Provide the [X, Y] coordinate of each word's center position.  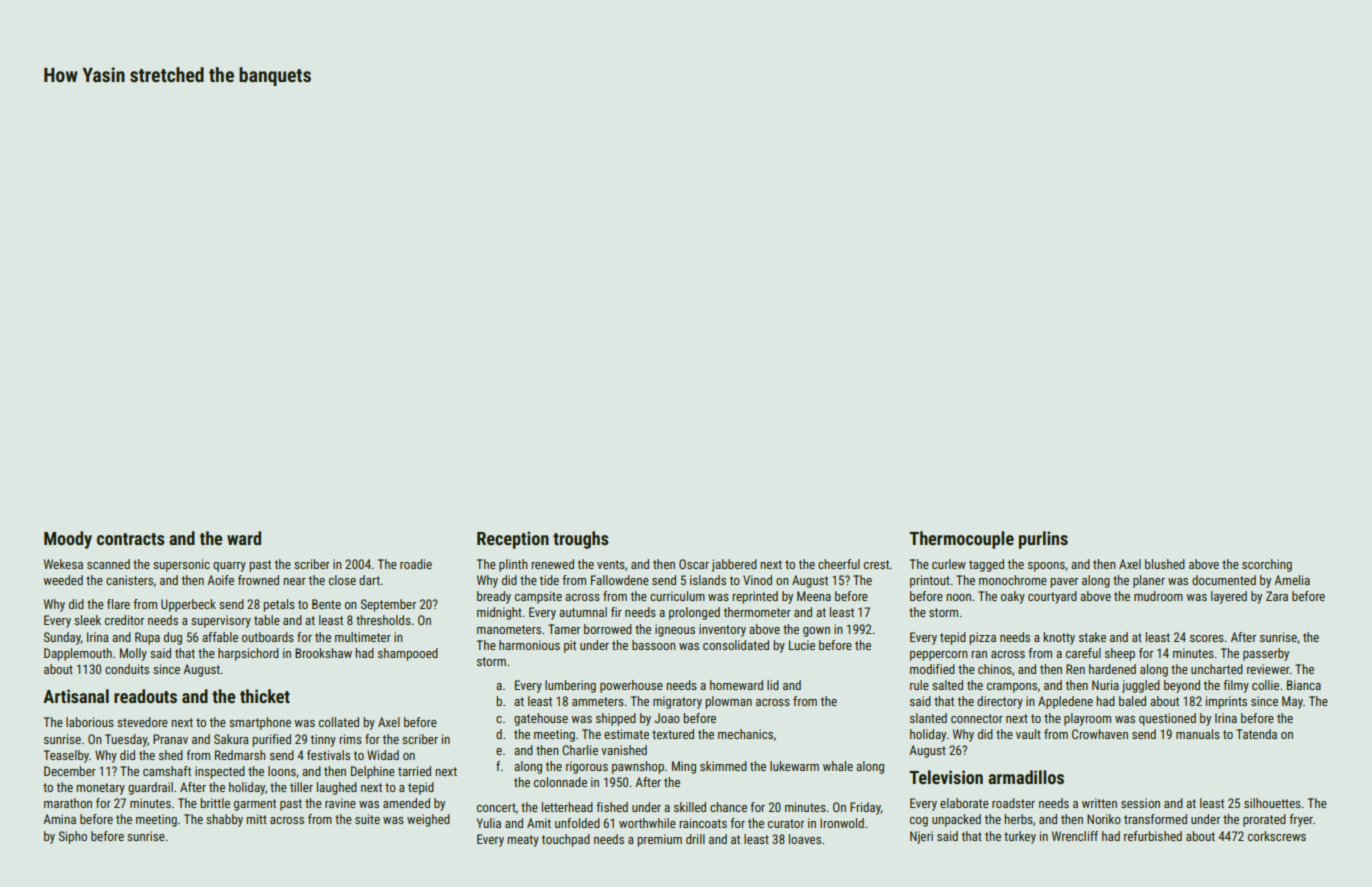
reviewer [1268, 669]
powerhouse [631, 686]
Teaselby [66, 756]
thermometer [757, 612]
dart [369, 580]
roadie [416, 564]
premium [659, 840]
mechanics [745, 734]
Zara [1277, 596]
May [1292, 702]
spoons [1046, 567]
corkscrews [1277, 836]
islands [708, 580]
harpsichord [248, 654]
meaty [523, 841]
